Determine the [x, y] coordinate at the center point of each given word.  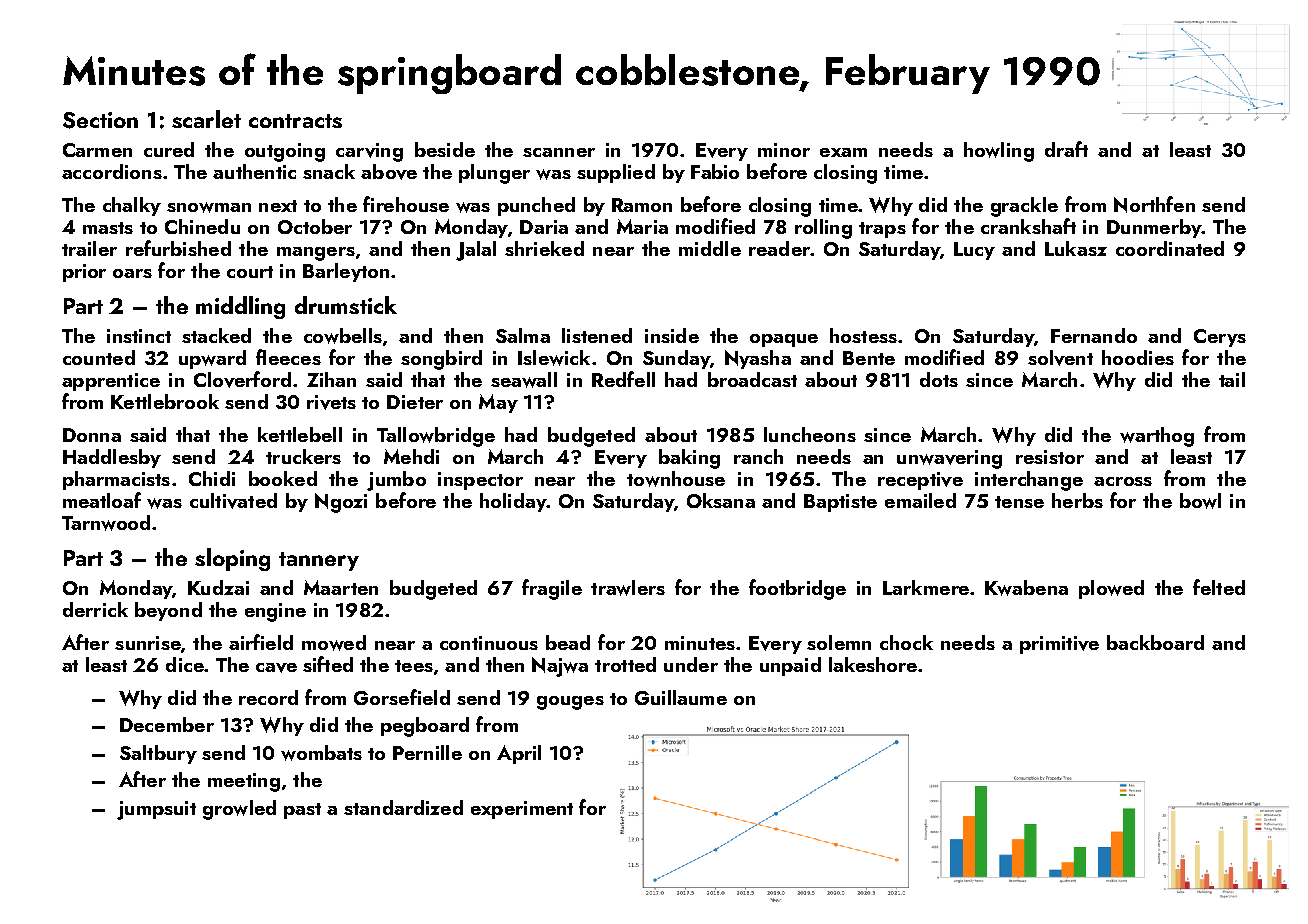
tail [1232, 379]
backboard [1155, 642]
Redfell [623, 379]
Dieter [415, 402]
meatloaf [102, 500]
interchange [1029, 481]
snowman [209, 207]
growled [239, 810]
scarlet [206, 119]
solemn [839, 642]
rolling [823, 229]
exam [843, 152]
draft [1066, 149]
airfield [261, 642]
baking [689, 459]
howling [999, 152]
